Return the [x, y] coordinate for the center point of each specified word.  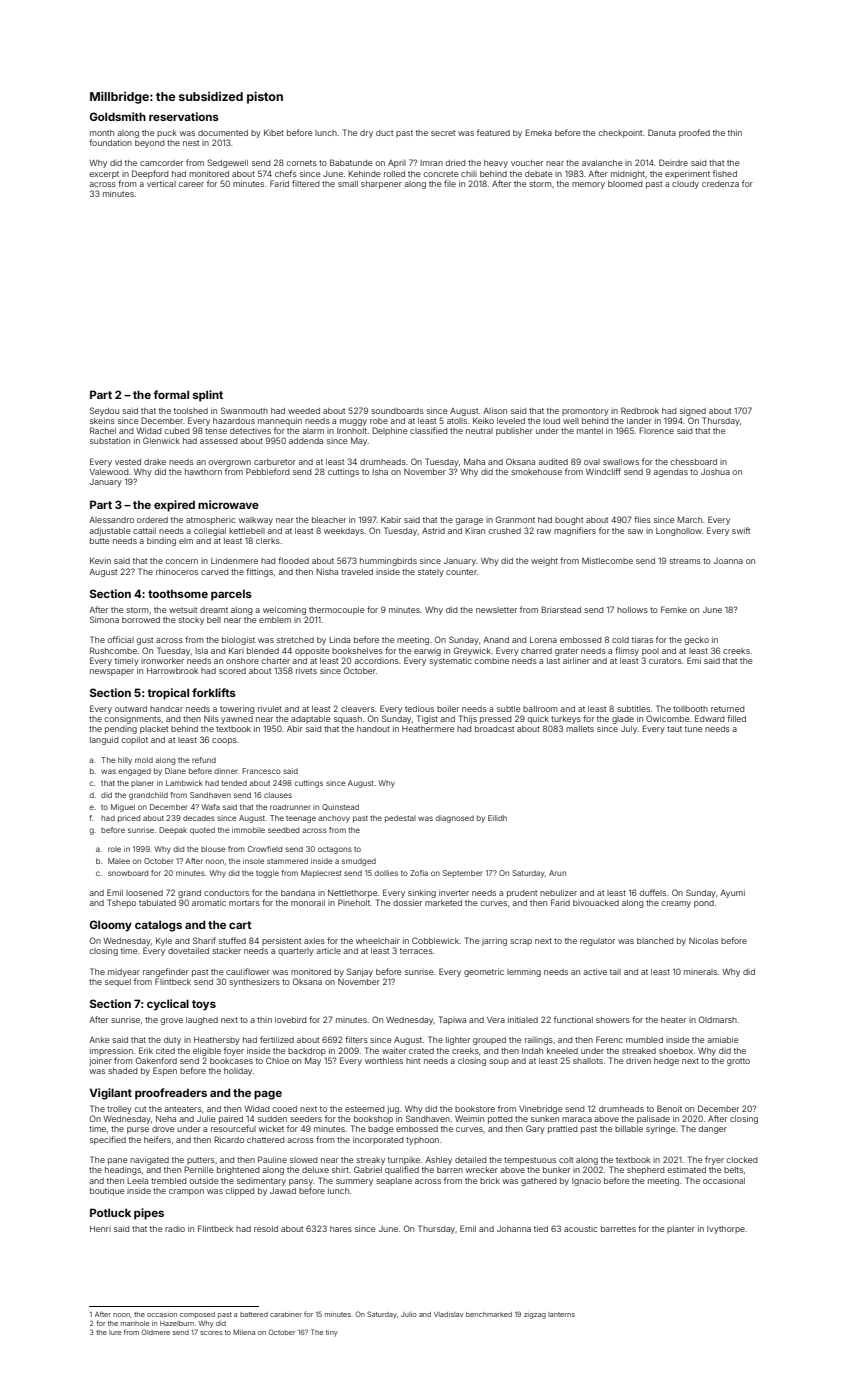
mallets [580, 729]
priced [129, 819]
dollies [386, 873]
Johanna [514, 1229]
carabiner [286, 1314]
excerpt [104, 175]
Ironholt [352, 431]
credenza [720, 184]
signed [693, 412]
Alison [495, 411]
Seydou [104, 411]
